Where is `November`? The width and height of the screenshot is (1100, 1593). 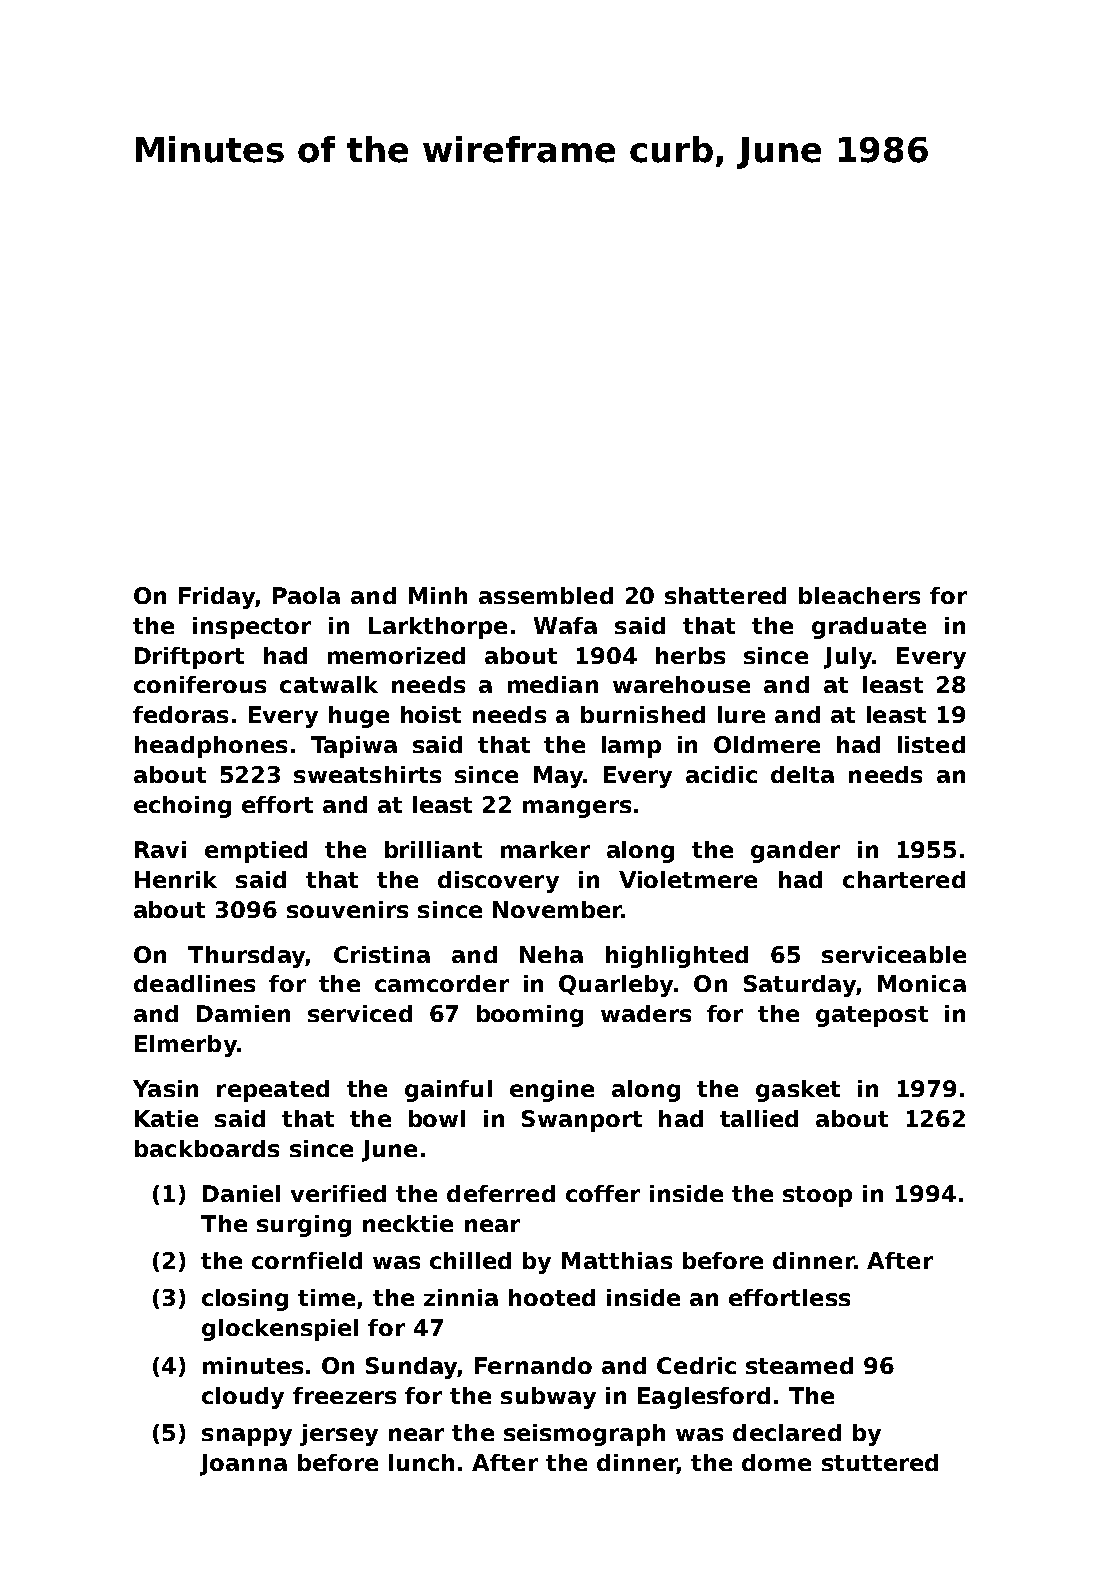
November is located at coordinates (557, 909).
